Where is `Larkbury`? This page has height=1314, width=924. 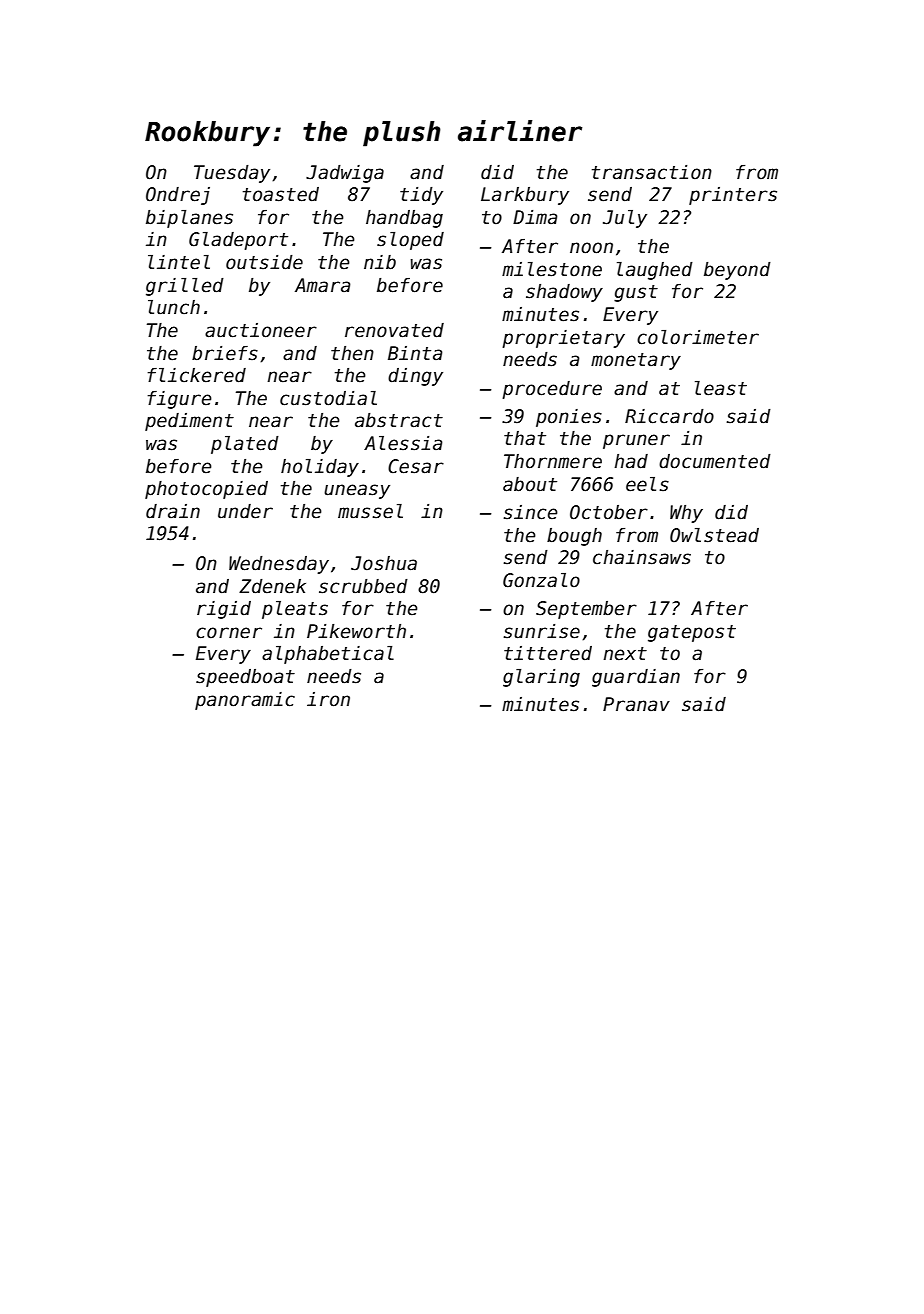
Larkbury is located at coordinates (525, 196).
